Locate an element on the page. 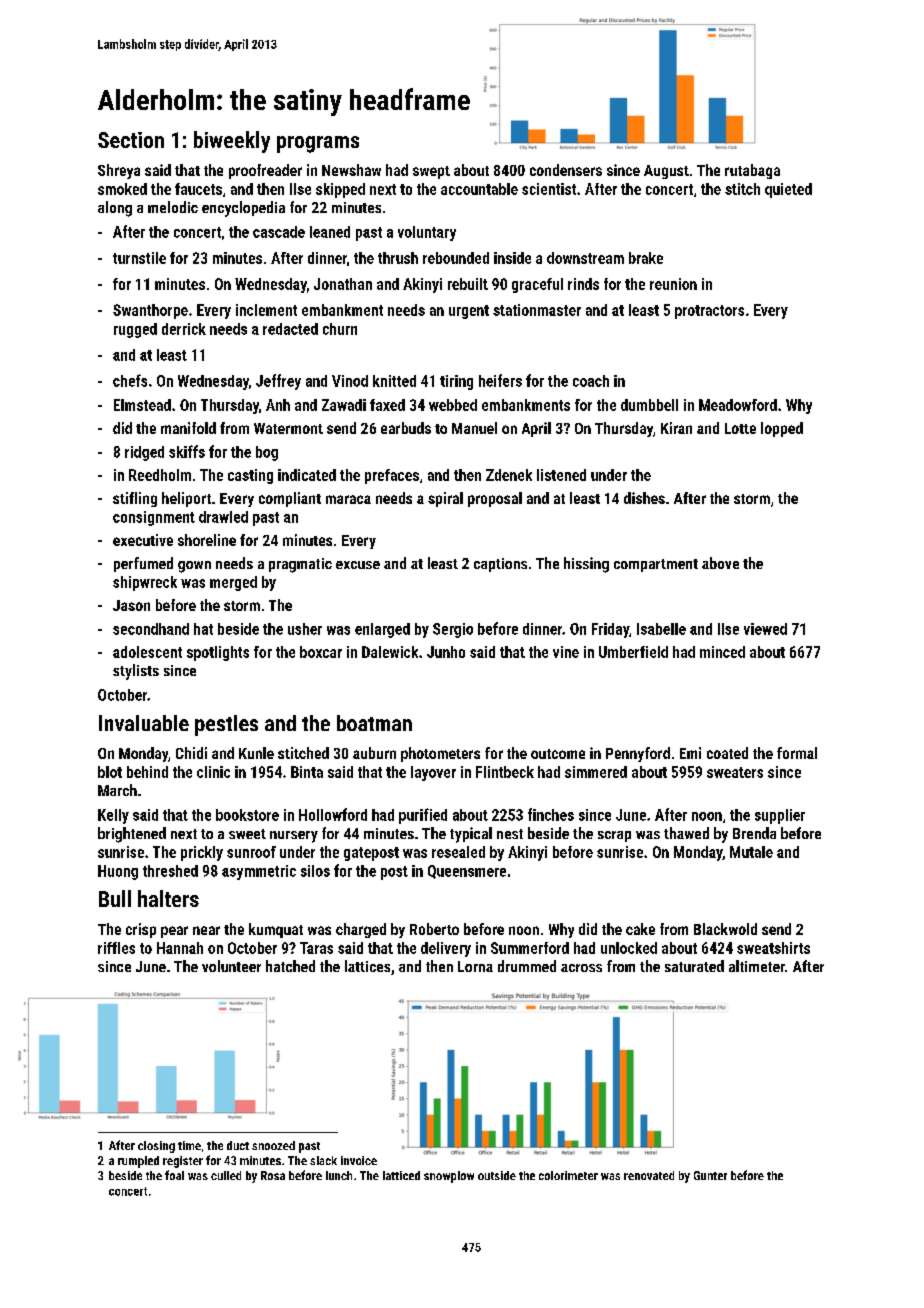  melodic is located at coordinates (173, 207).
